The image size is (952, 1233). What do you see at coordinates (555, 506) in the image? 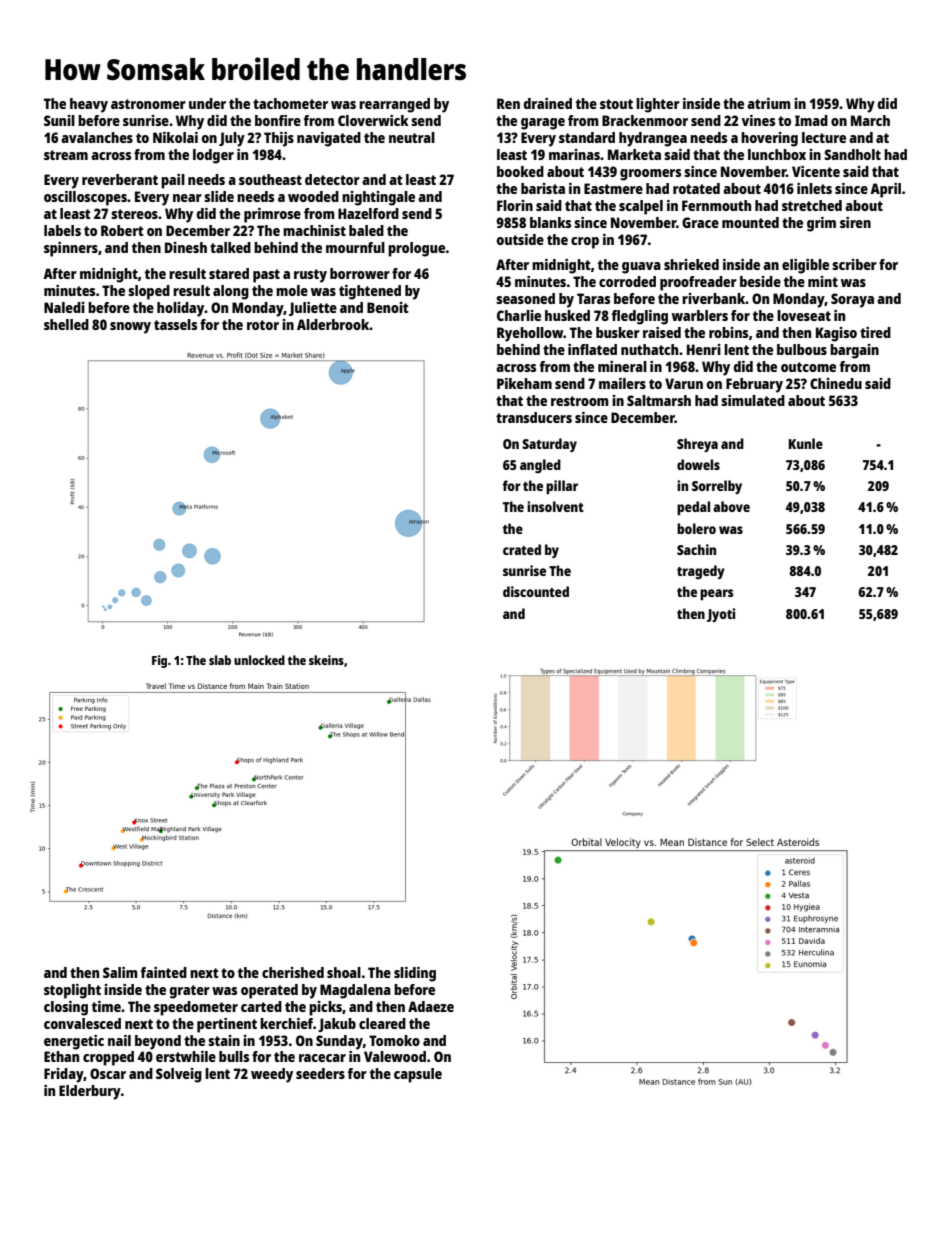
I see `insolvent` at bounding box center [555, 506].
